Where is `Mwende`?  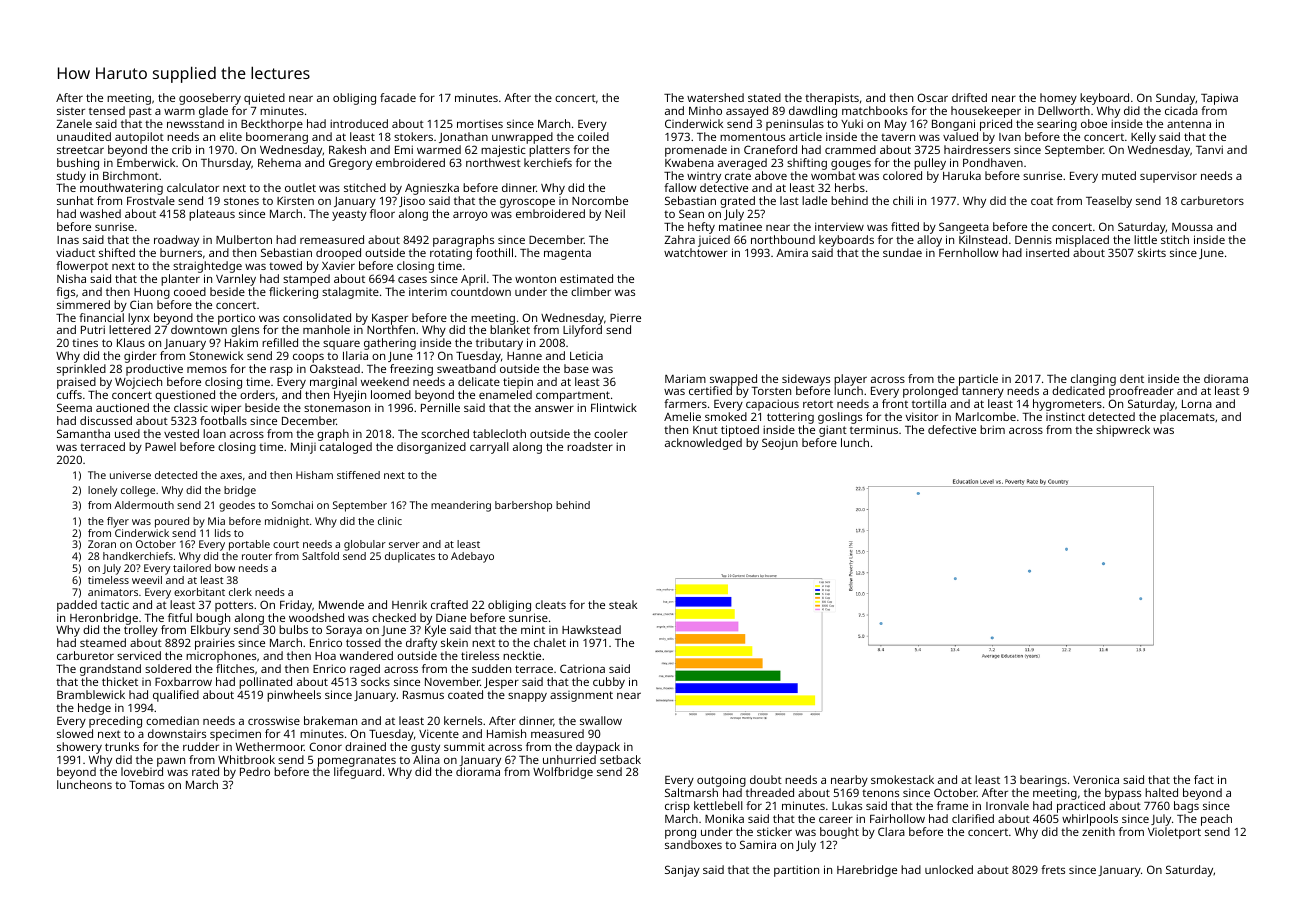 Mwende is located at coordinates (341, 604).
